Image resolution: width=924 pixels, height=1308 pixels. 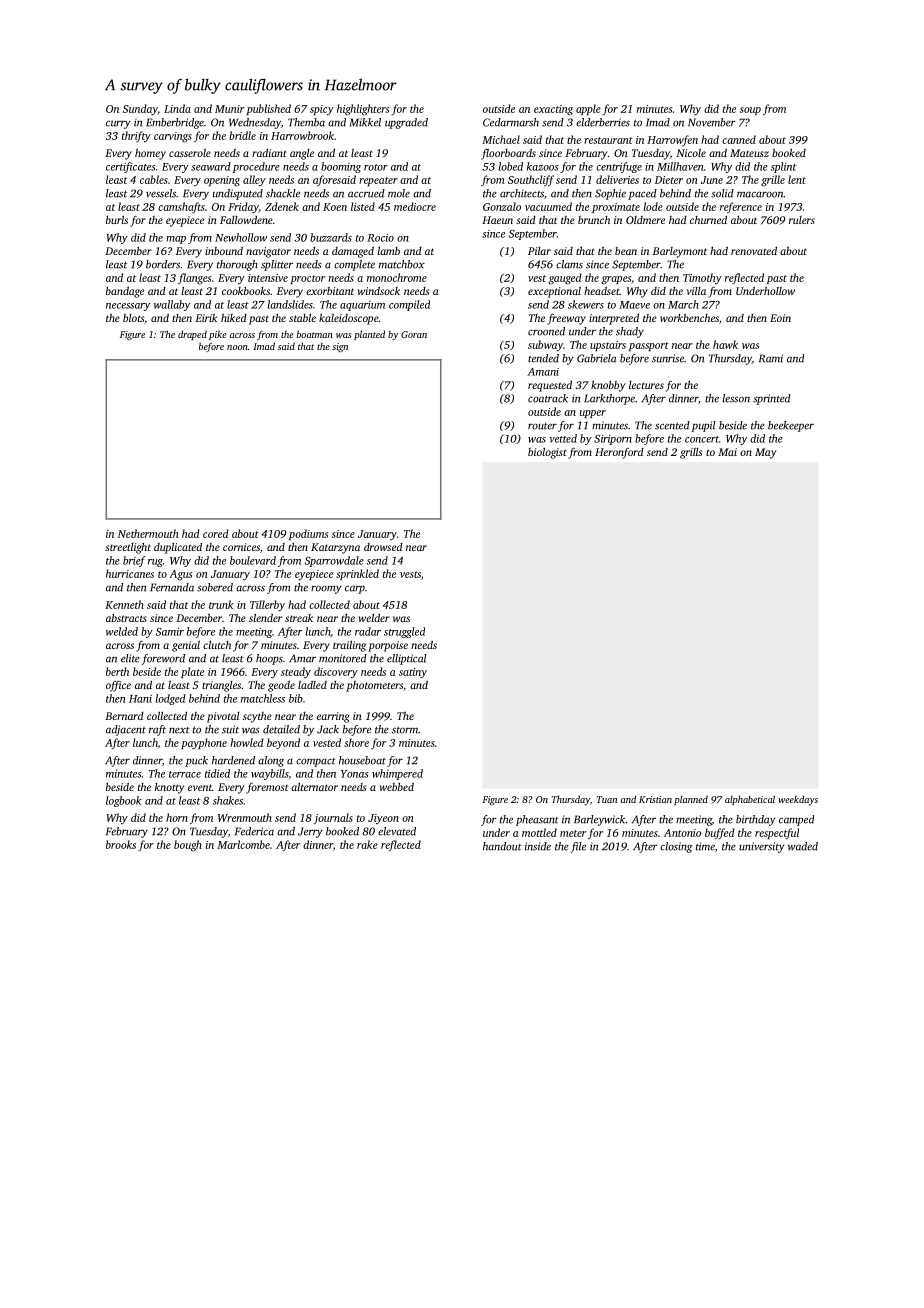 I want to click on sign, so click(x=340, y=348).
